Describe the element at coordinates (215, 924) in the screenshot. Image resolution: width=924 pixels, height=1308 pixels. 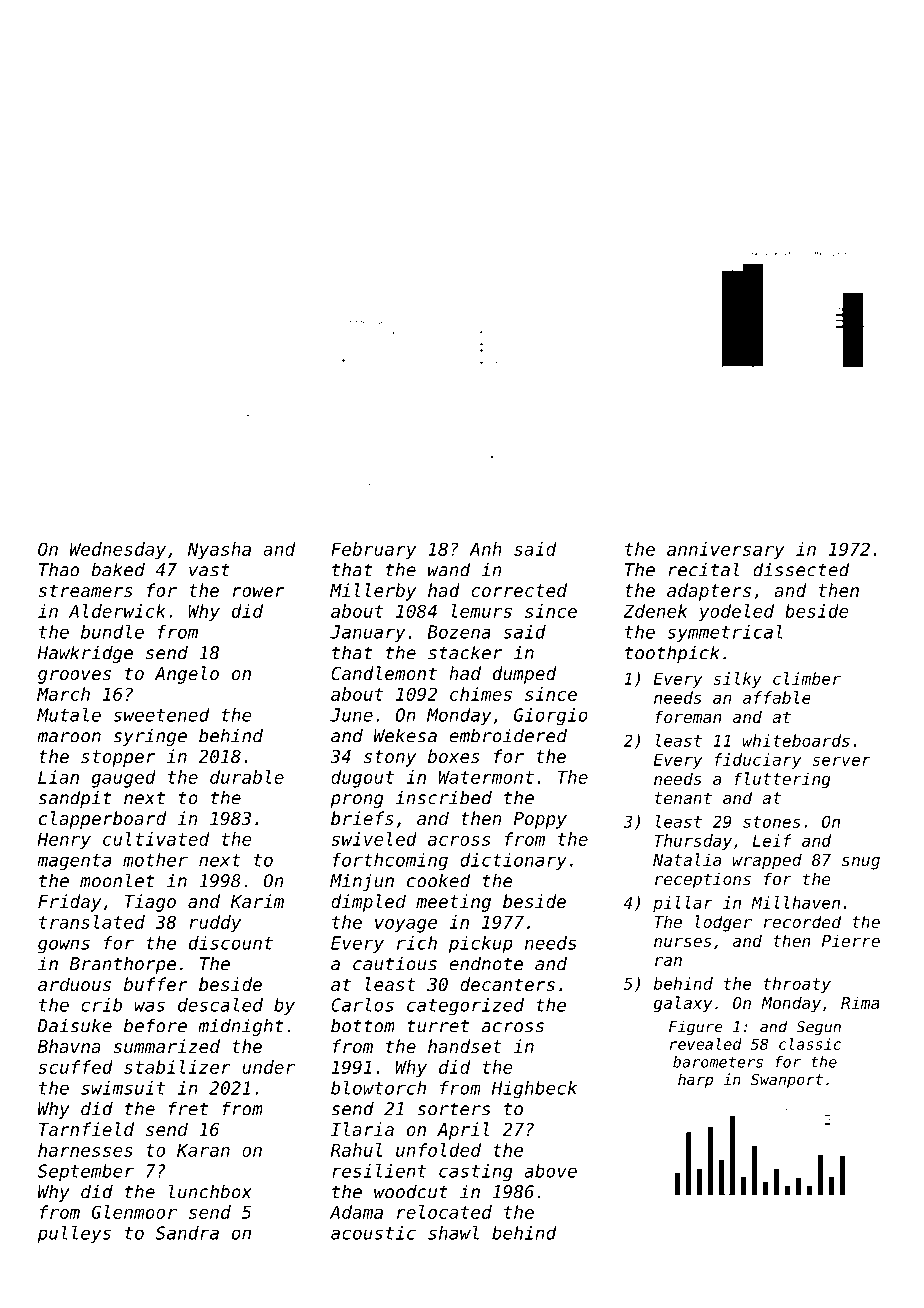
I see `ruddy` at that location.
